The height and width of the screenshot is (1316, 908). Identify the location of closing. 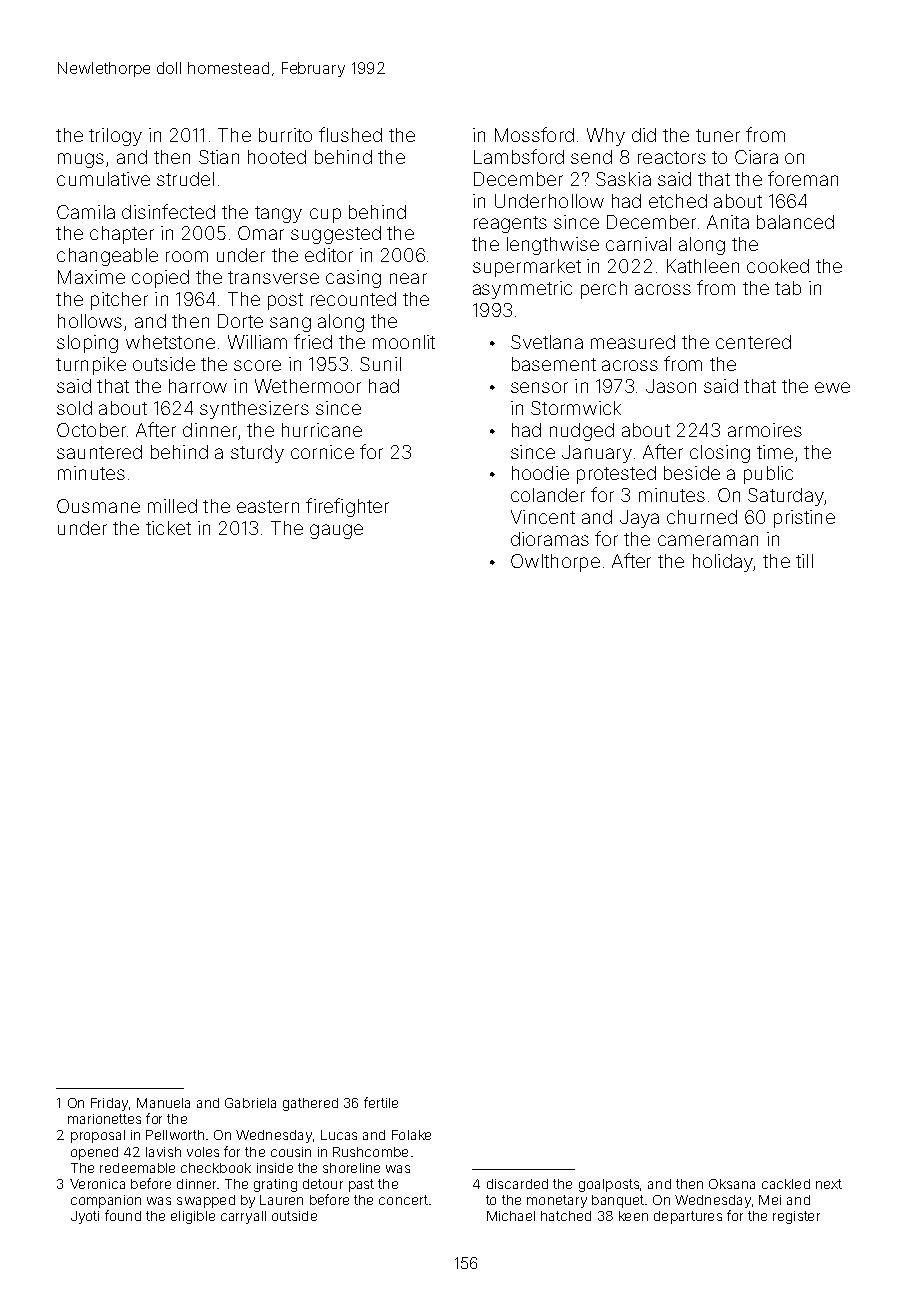
(720, 454).
